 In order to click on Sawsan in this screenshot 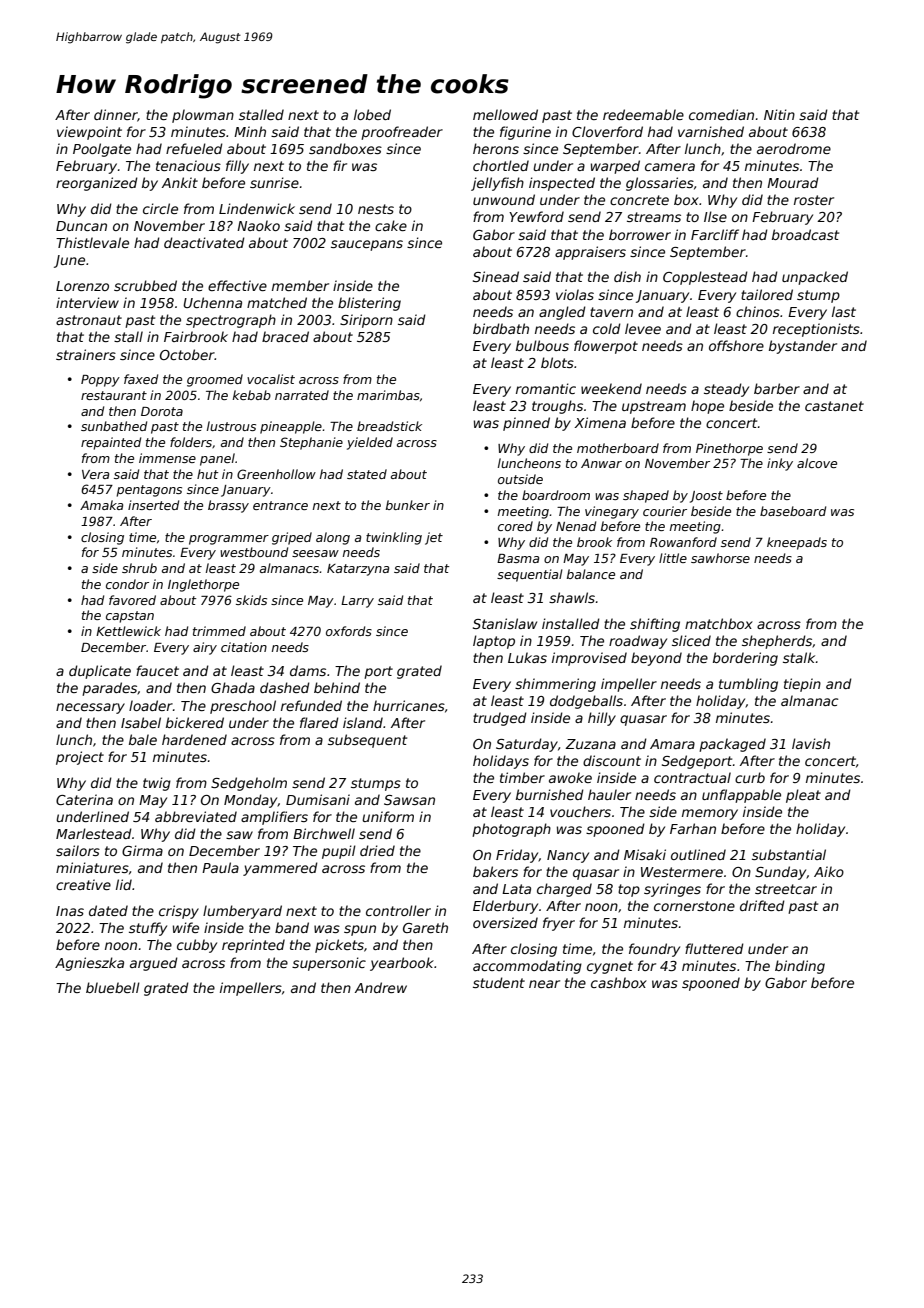, I will do `click(409, 800)`.
